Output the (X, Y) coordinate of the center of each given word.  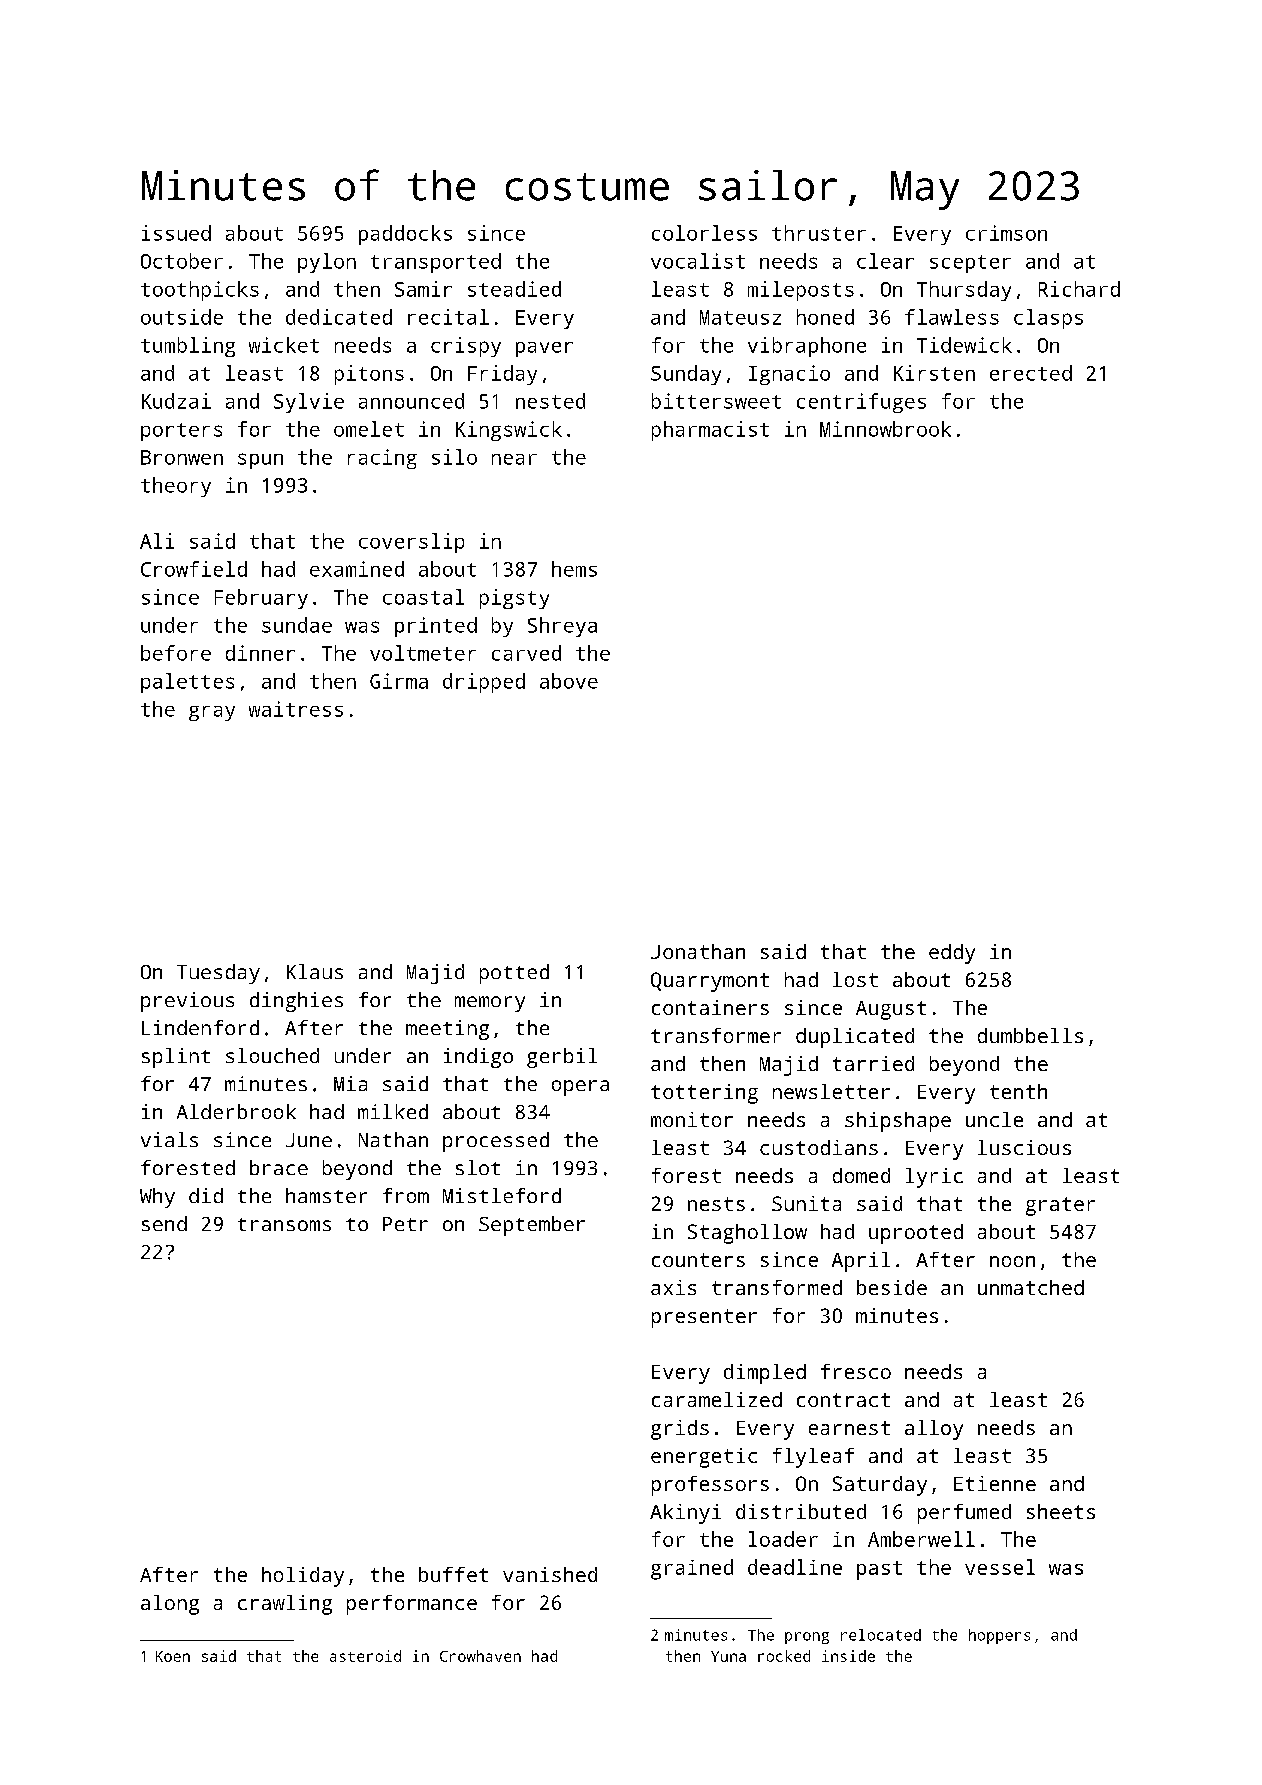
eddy (952, 954)
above (569, 681)
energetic (704, 1458)
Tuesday (218, 974)
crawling (285, 1605)
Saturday (880, 1486)
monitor (692, 1119)
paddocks (405, 235)
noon (1012, 1261)
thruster (819, 233)
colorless (704, 233)
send (164, 1223)
